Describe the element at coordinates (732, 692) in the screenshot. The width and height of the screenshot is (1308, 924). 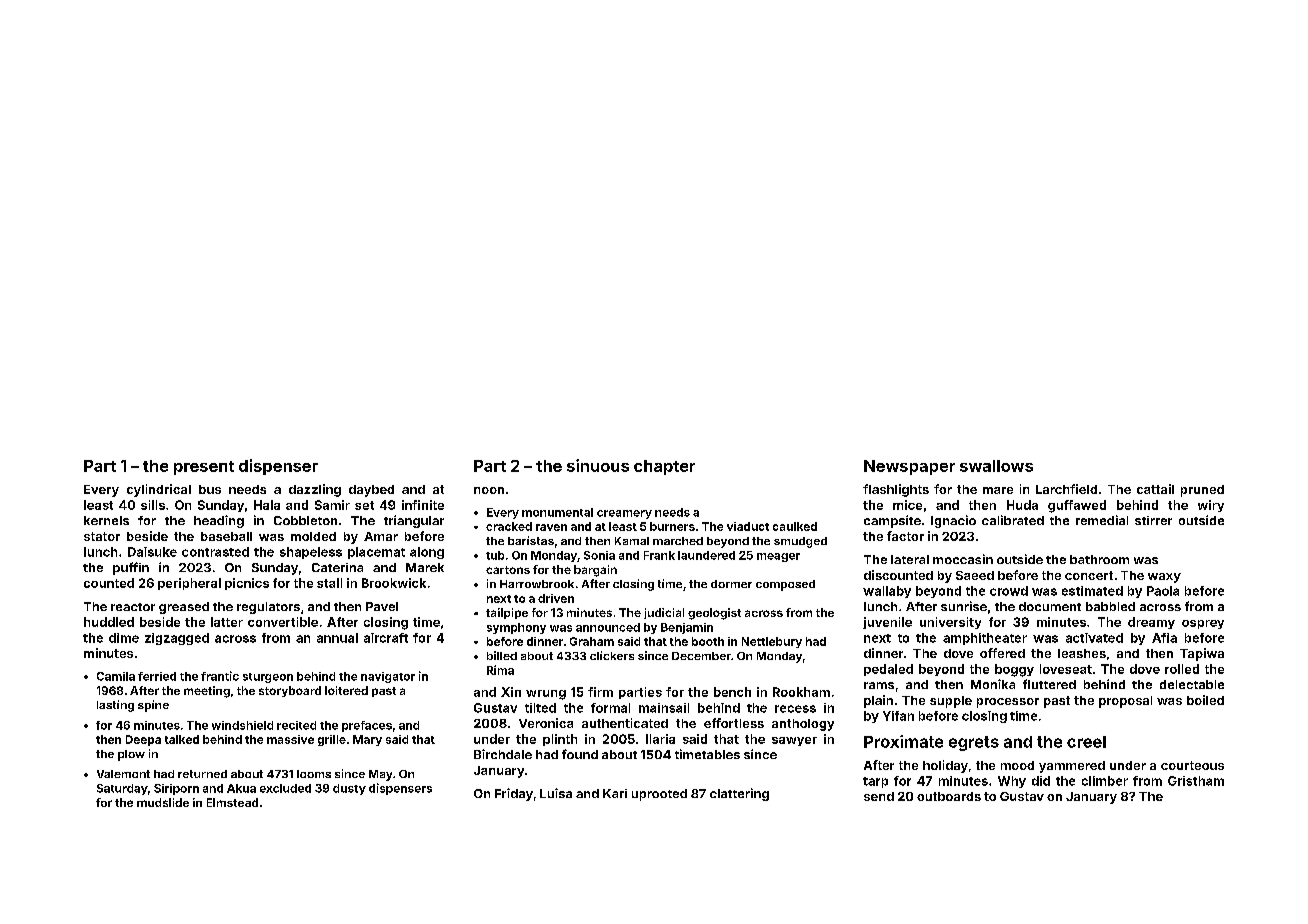
I see `bench` at that location.
